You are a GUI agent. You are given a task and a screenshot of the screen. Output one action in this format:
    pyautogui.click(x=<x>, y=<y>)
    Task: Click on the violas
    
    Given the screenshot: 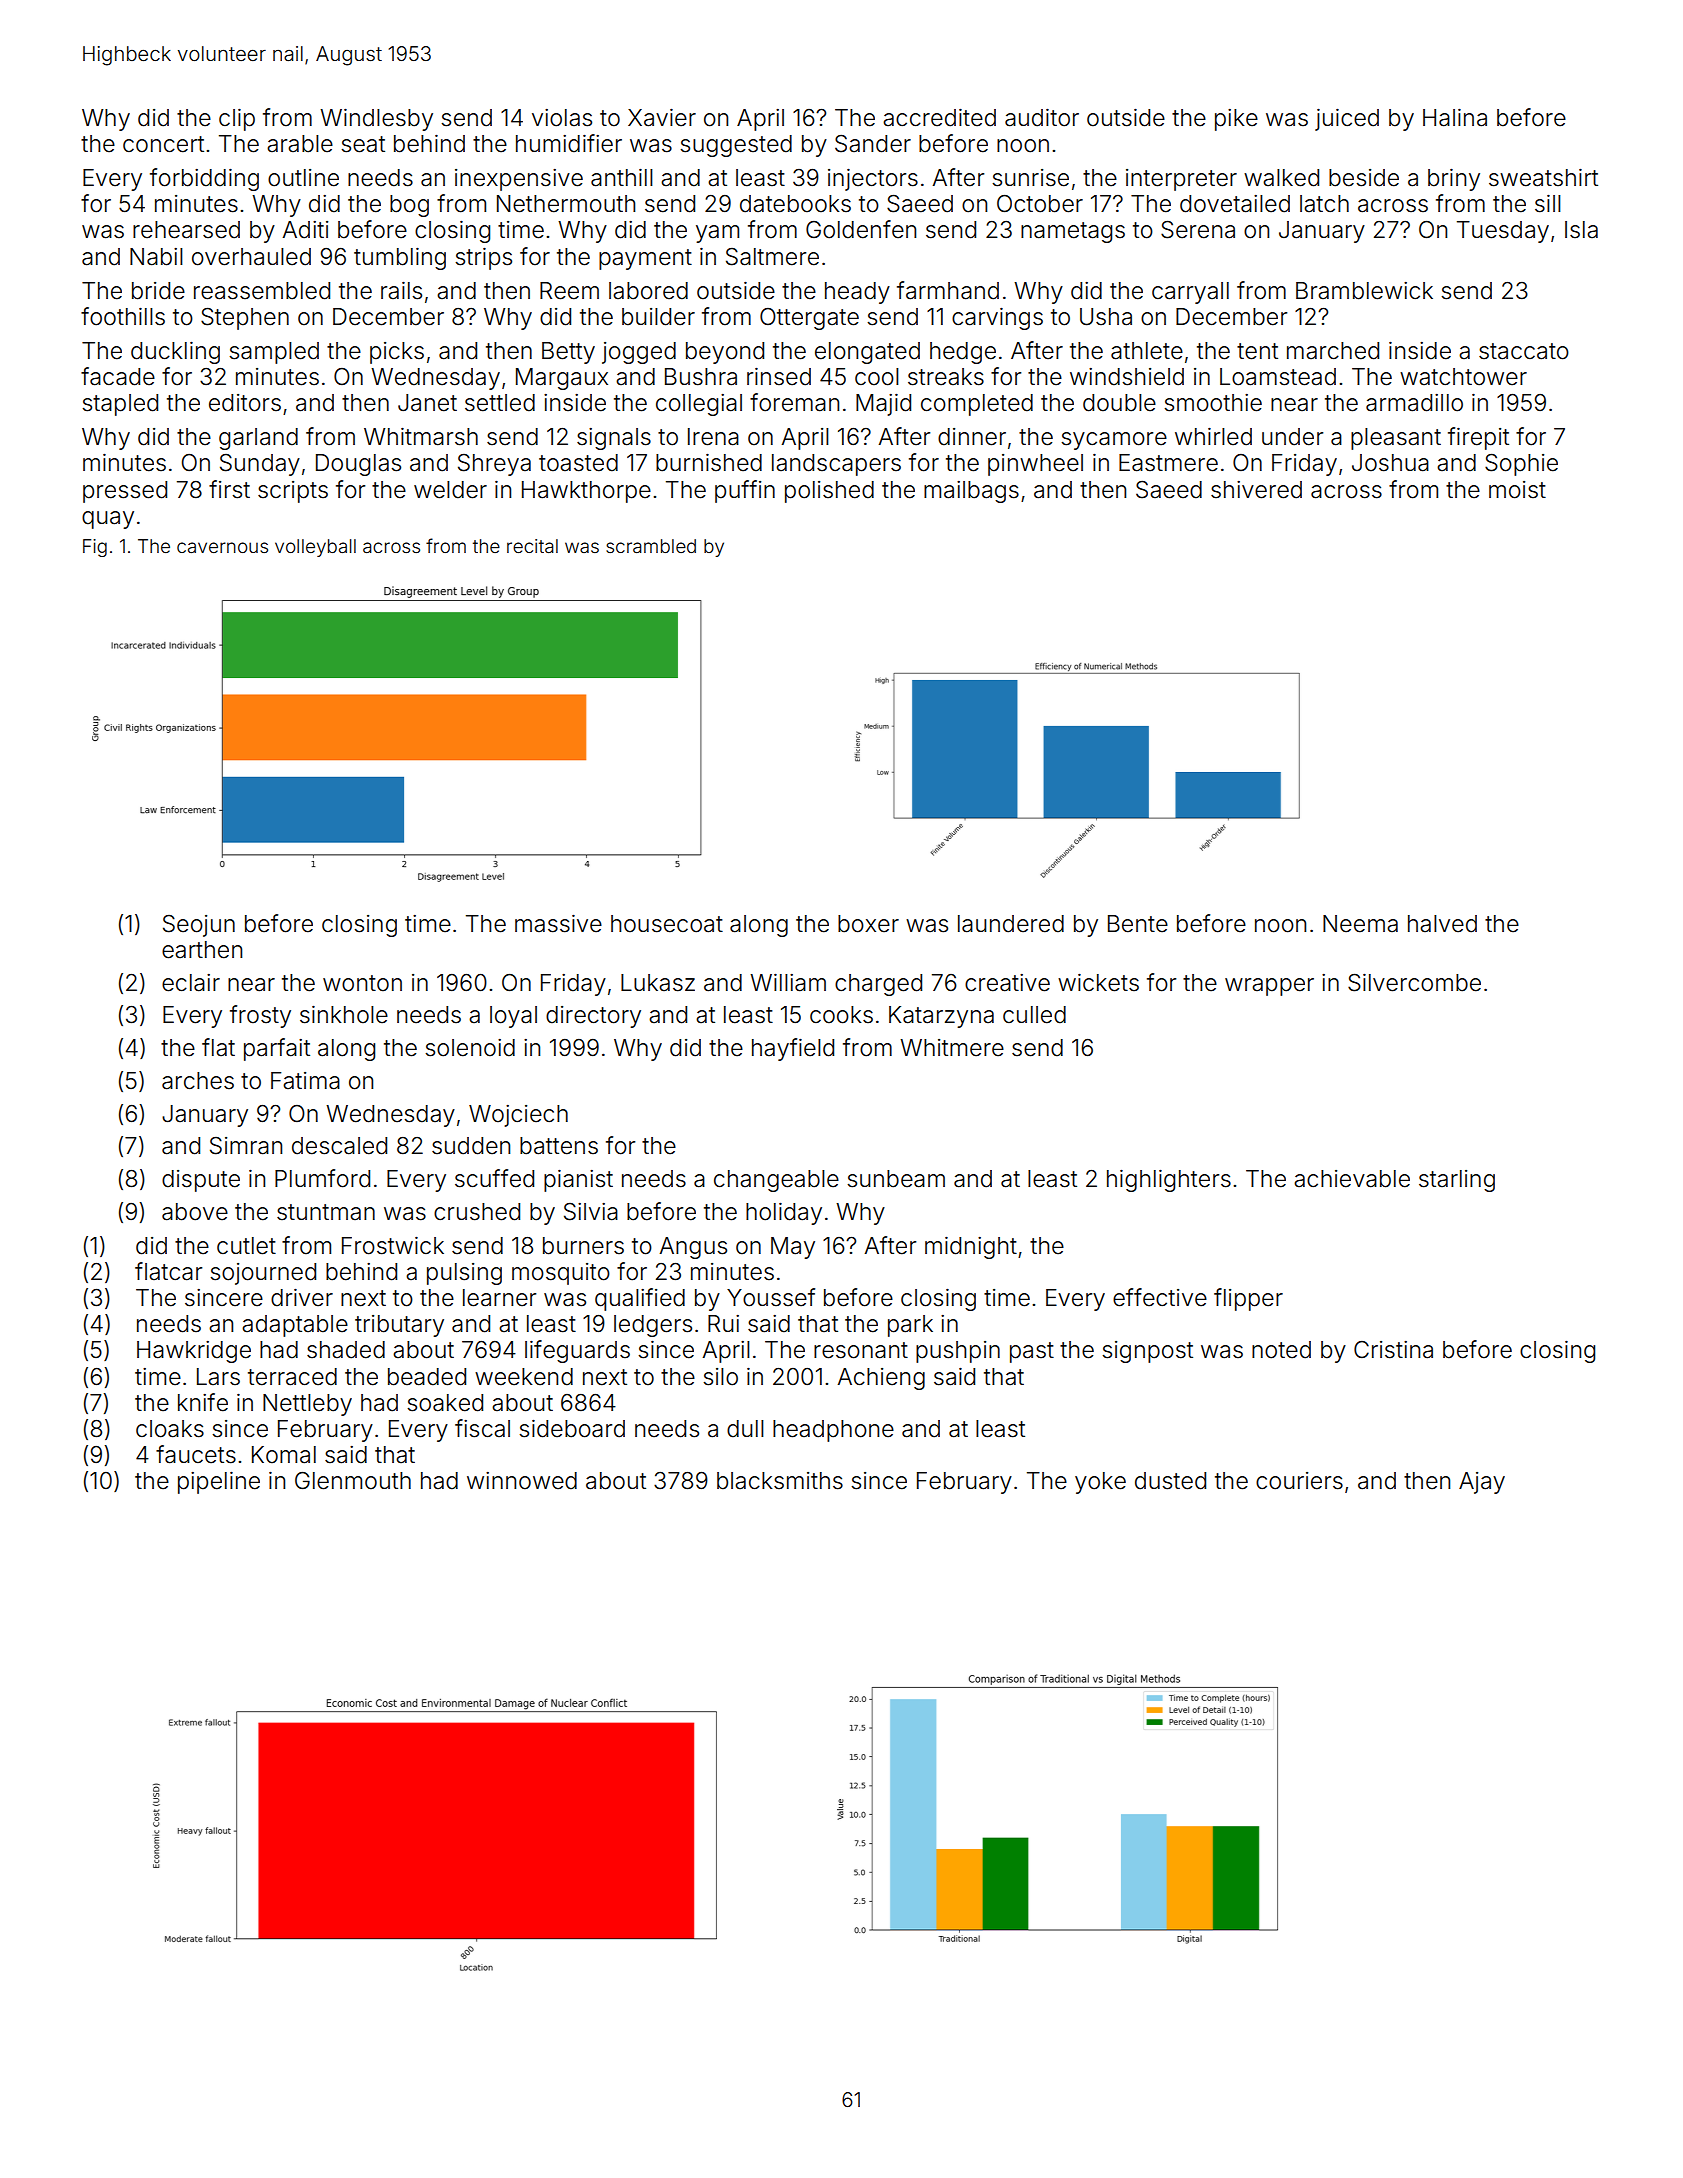 What is the action you would take?
    pyautogui.click(x=562, y=118)
